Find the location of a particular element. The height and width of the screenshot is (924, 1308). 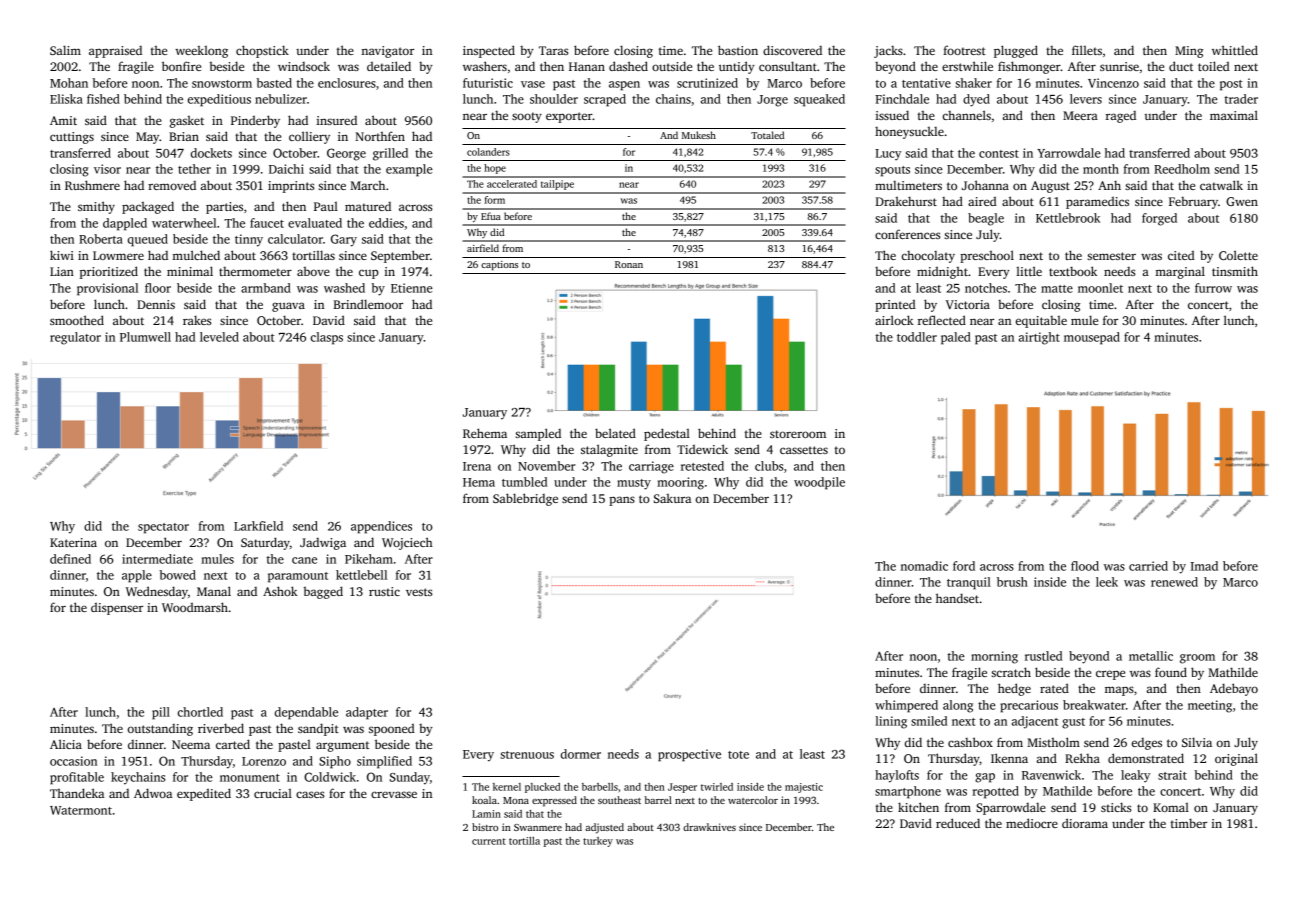

precarious is located at coordinates (1029, 706).
